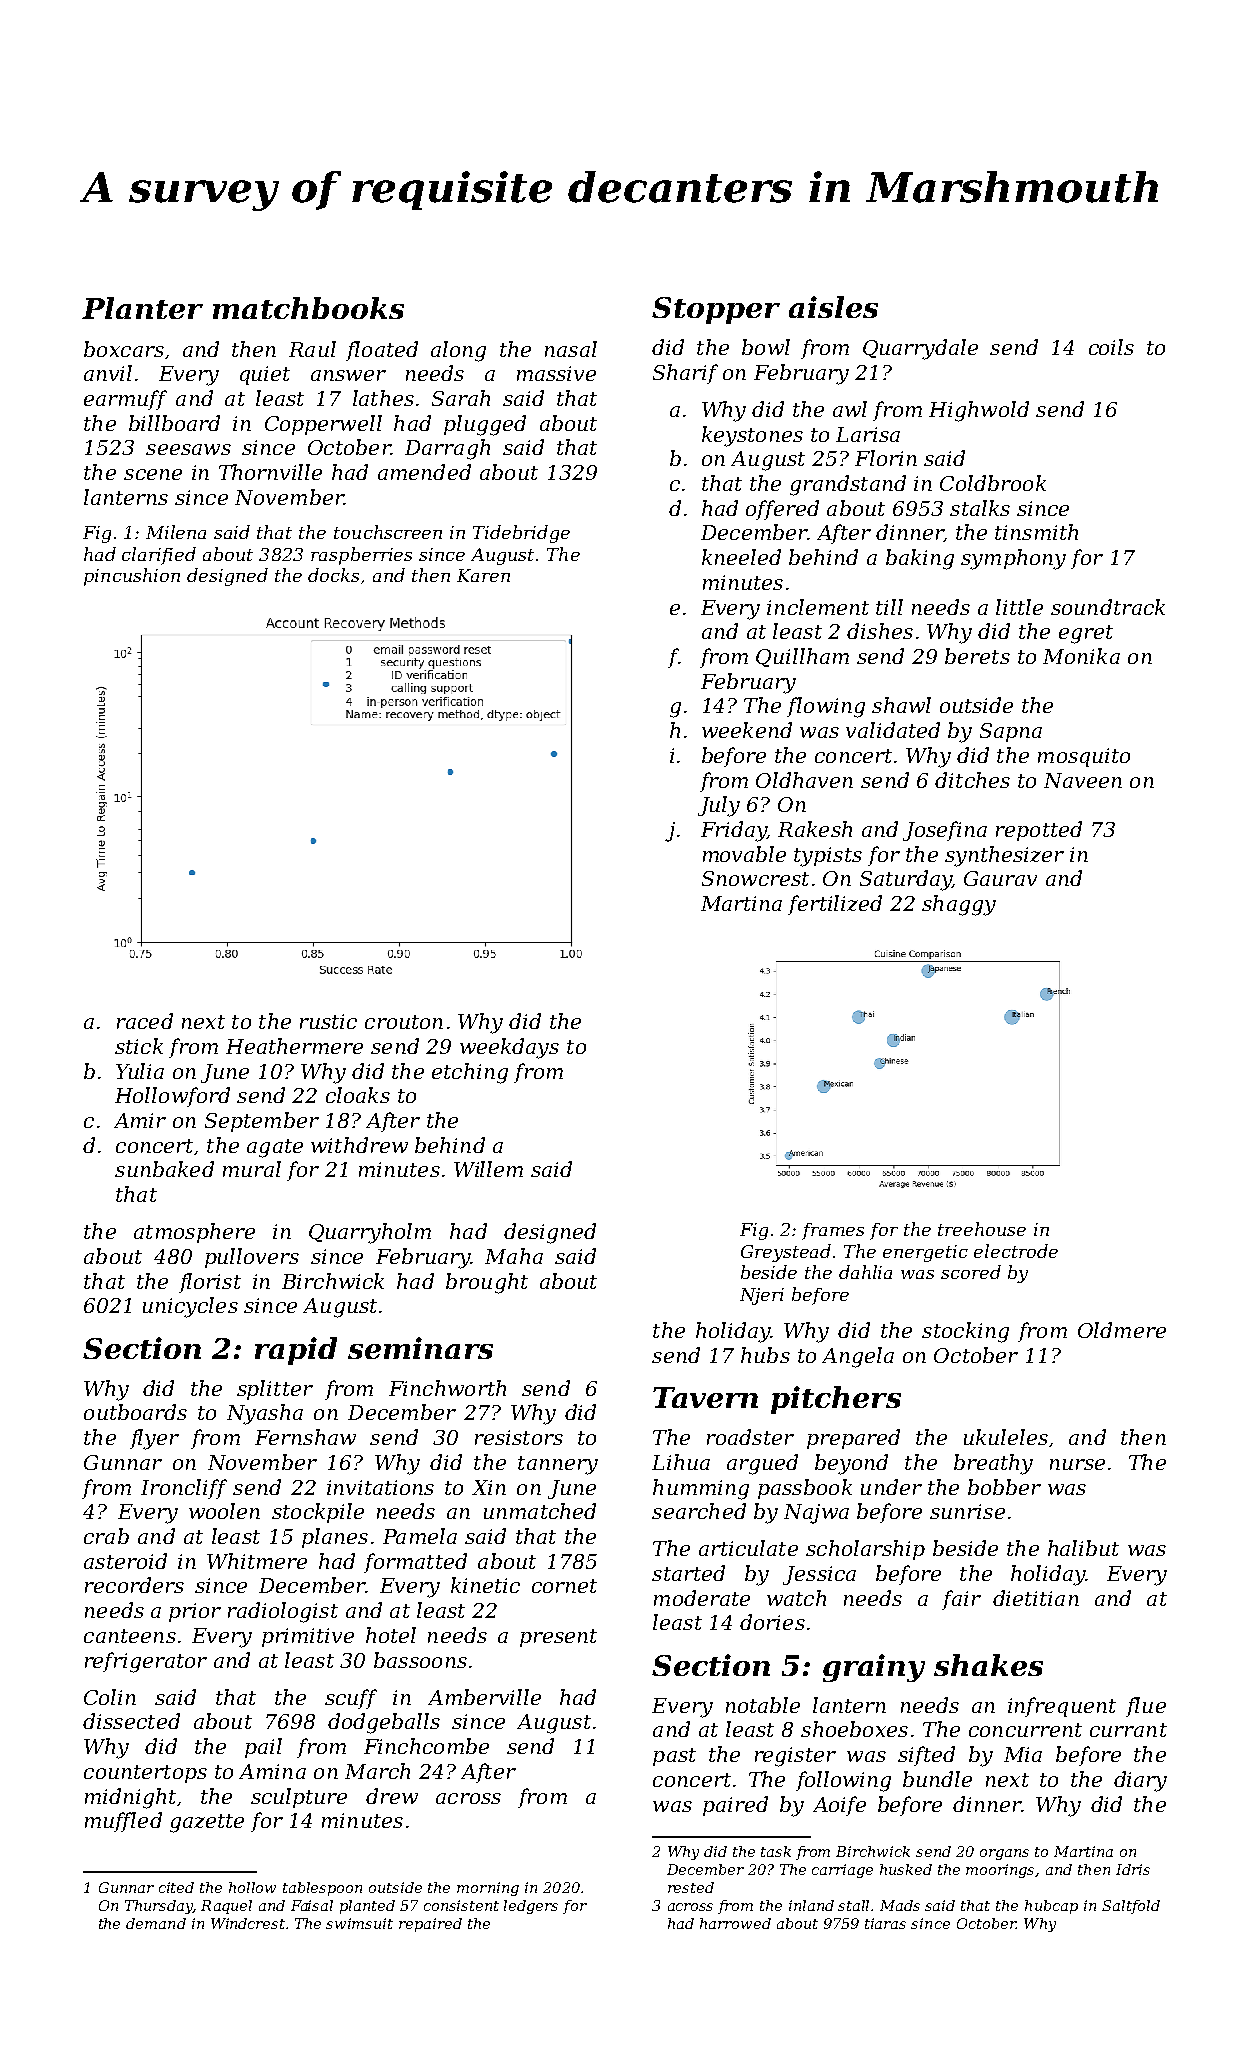  I want to click on dietitian, so click(1036, 1598).
